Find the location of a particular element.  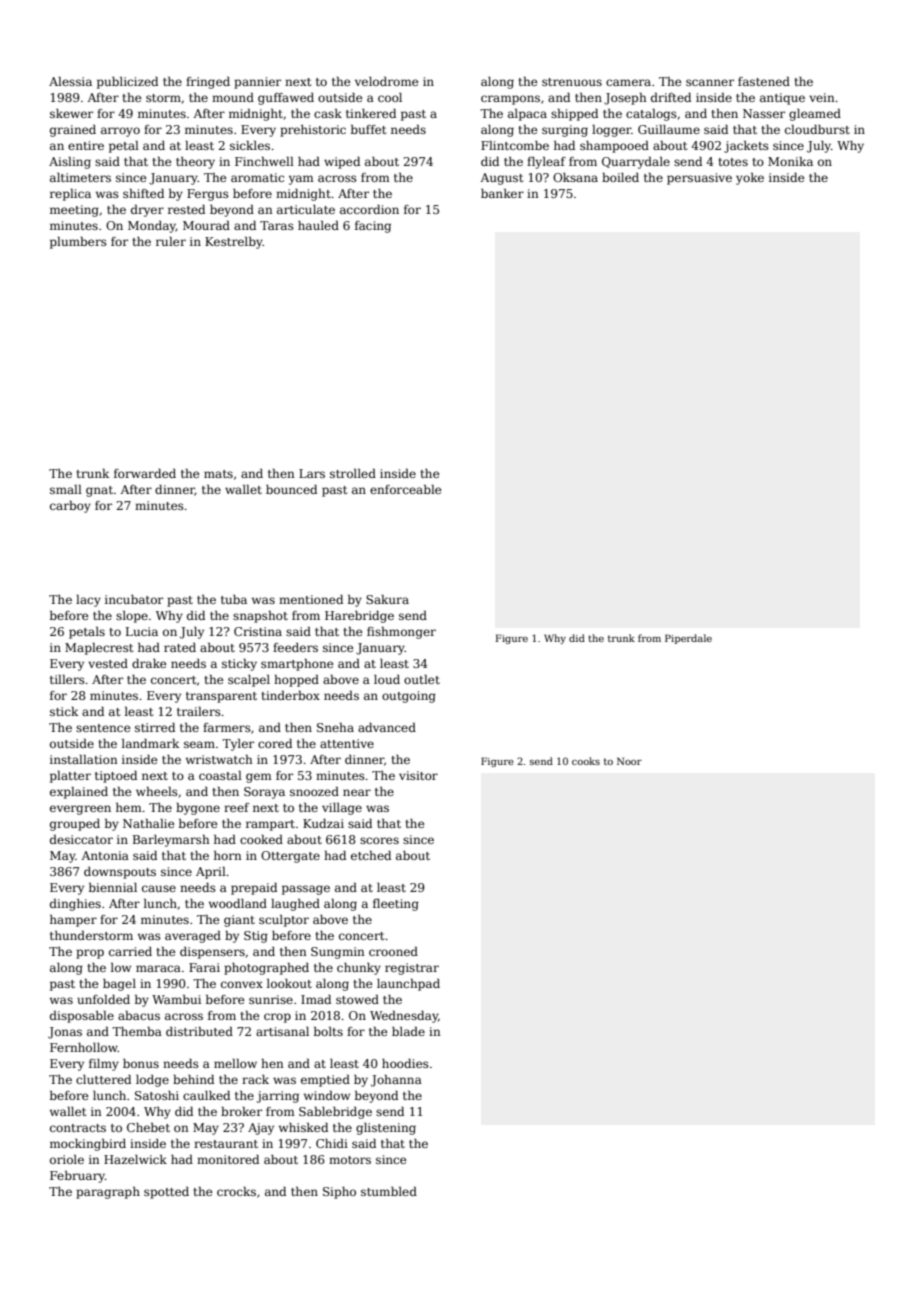

hoodies is located at coordinates (405, 1063).
